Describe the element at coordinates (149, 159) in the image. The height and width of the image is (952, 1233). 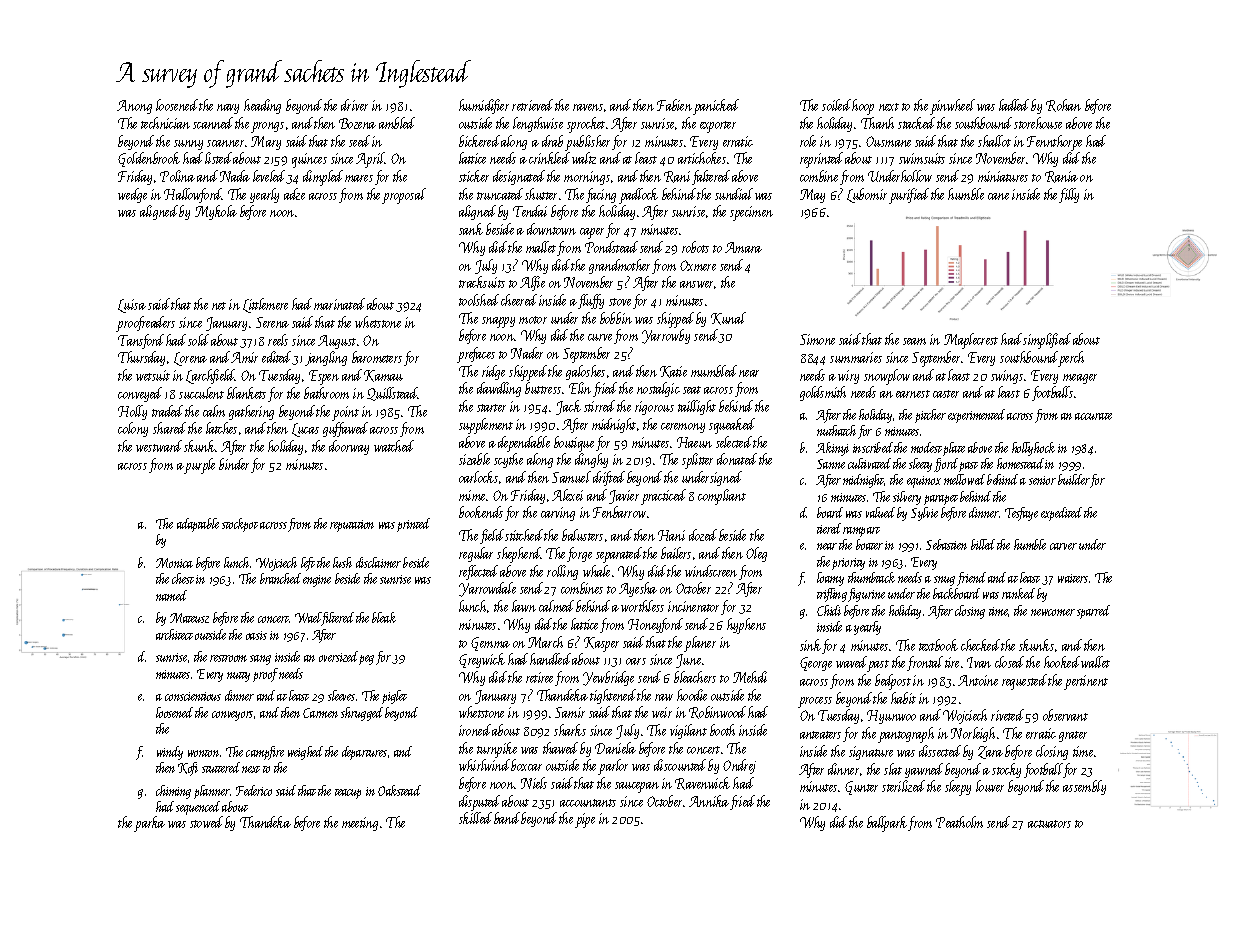
I see `Goldenbrook` at that location.
